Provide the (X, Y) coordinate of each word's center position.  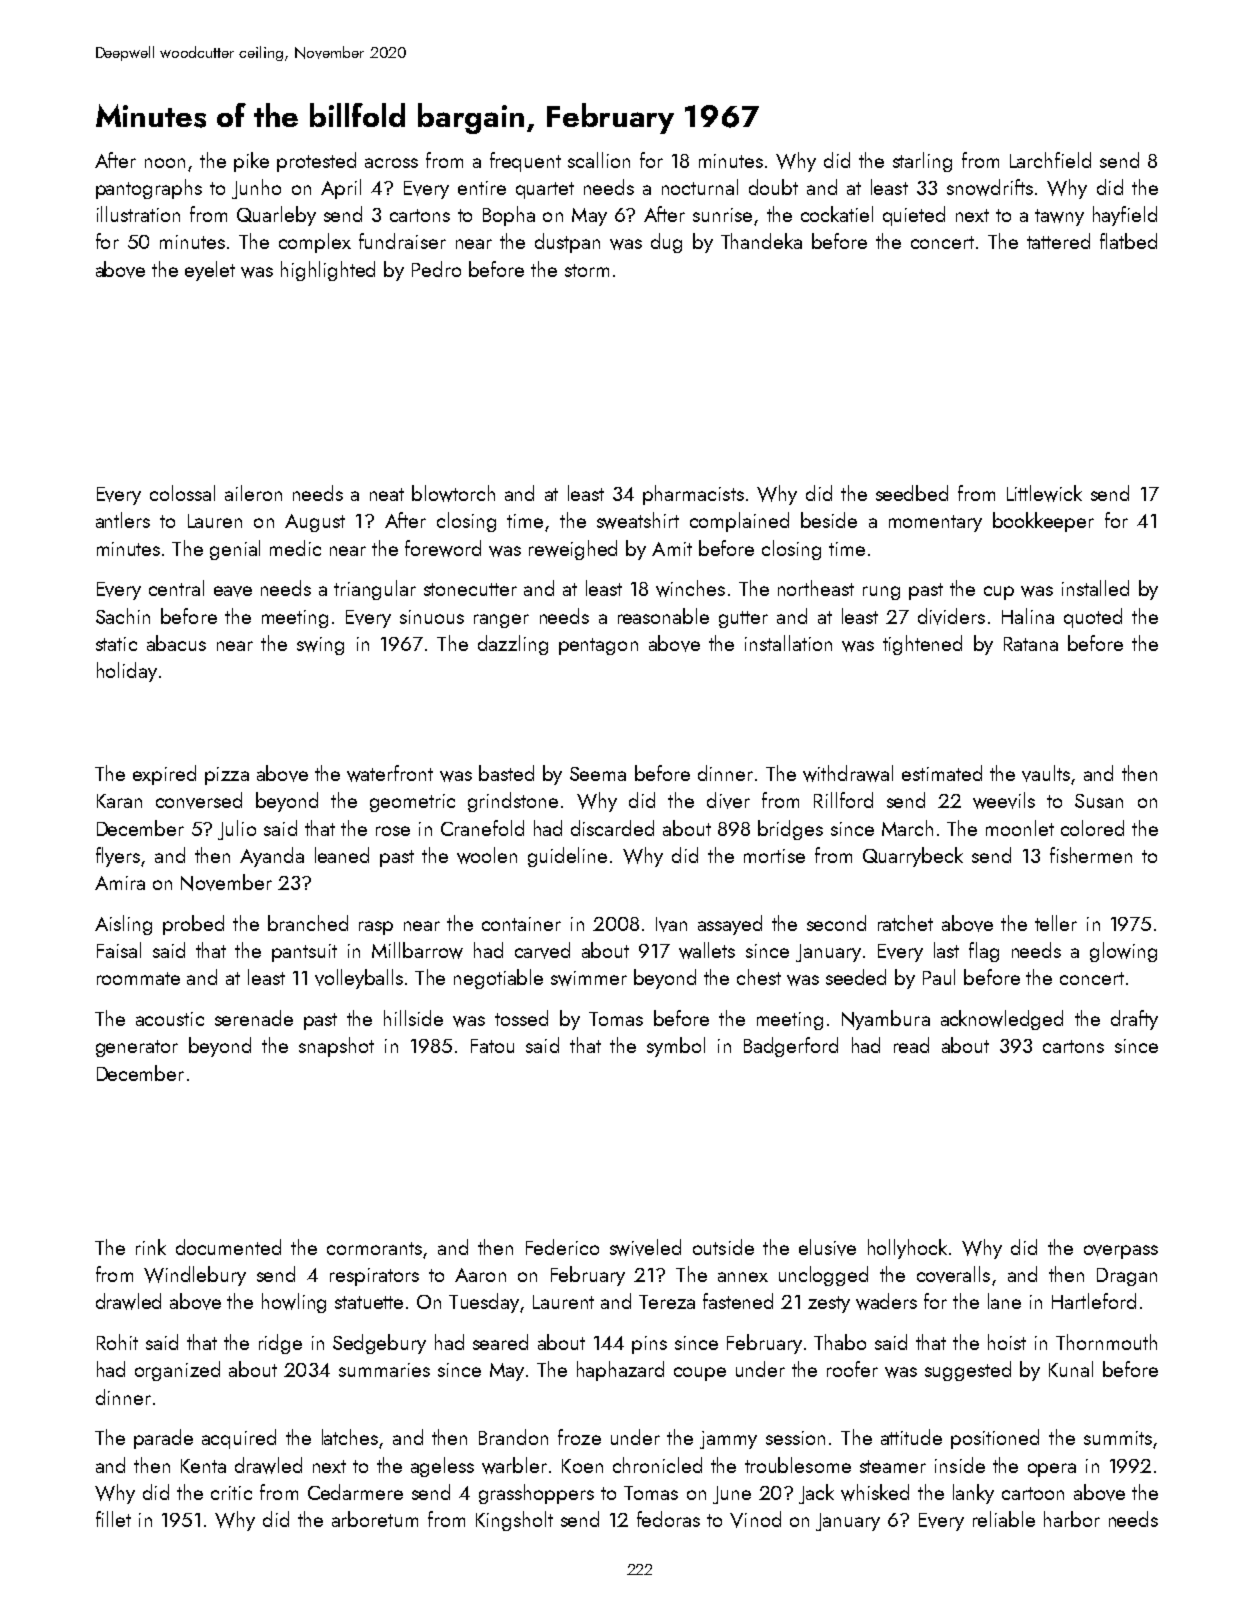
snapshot (336, 1047)
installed (1095, 588)
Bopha (509, 216)
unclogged (823, 1276)
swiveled (645, 1247)
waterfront (390, 773)
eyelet (210, 271)
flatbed (1128, 241)
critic (231, 1493)
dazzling (513, 645)
